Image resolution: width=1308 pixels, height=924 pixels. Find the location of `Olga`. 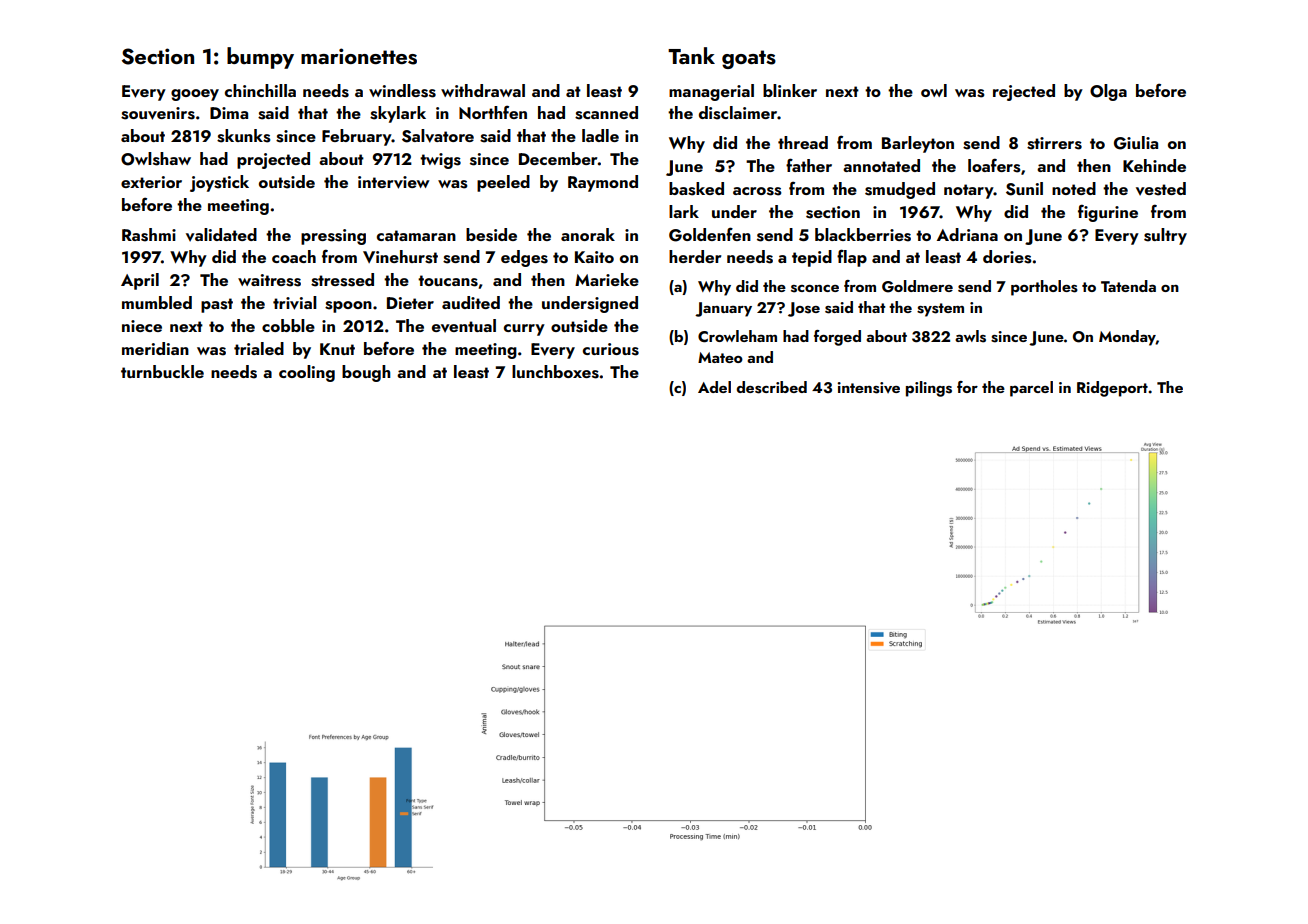

Olga is located at coordinates (1108, 92).
